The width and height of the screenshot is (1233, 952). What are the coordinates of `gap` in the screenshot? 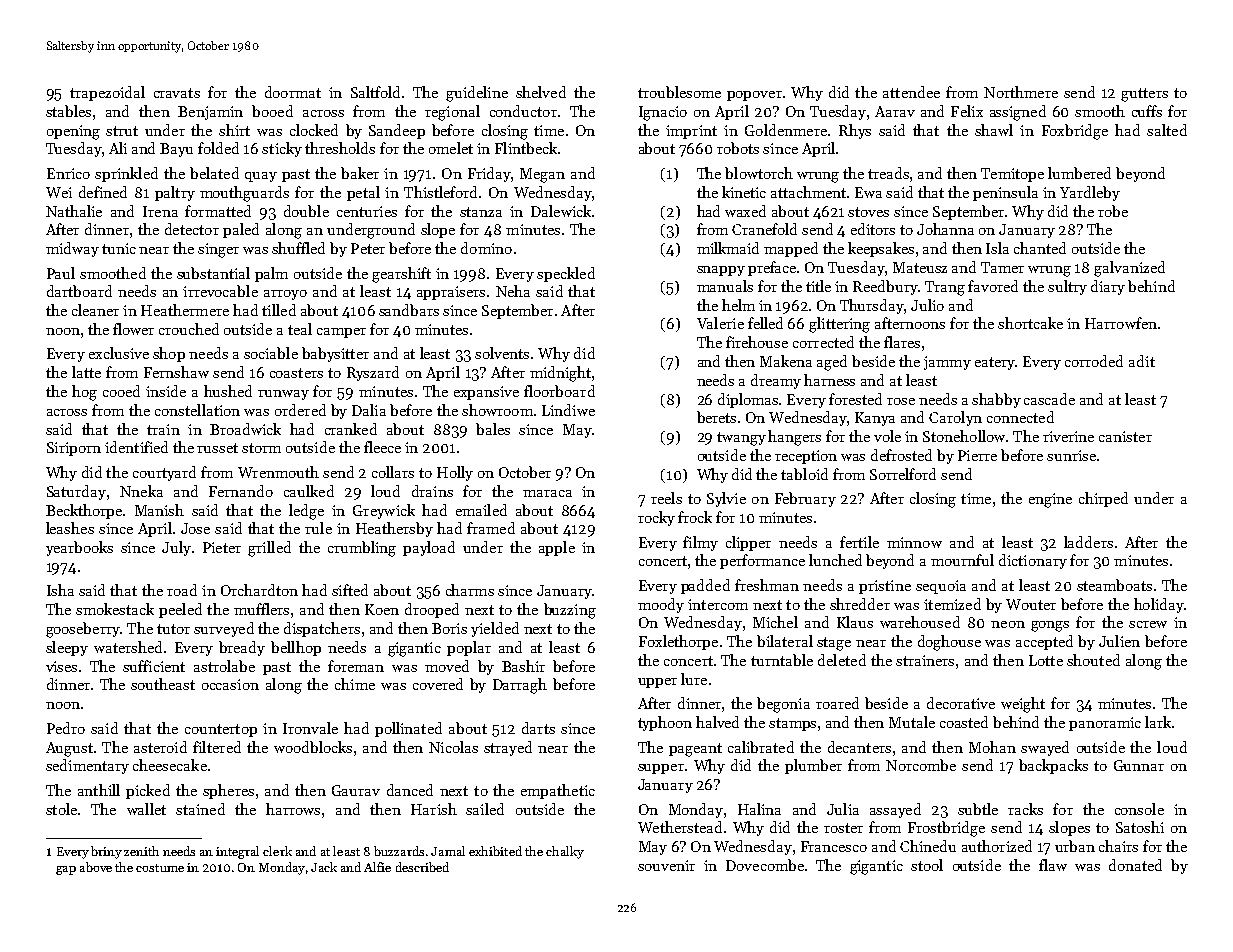 It's located at (66, 870).
